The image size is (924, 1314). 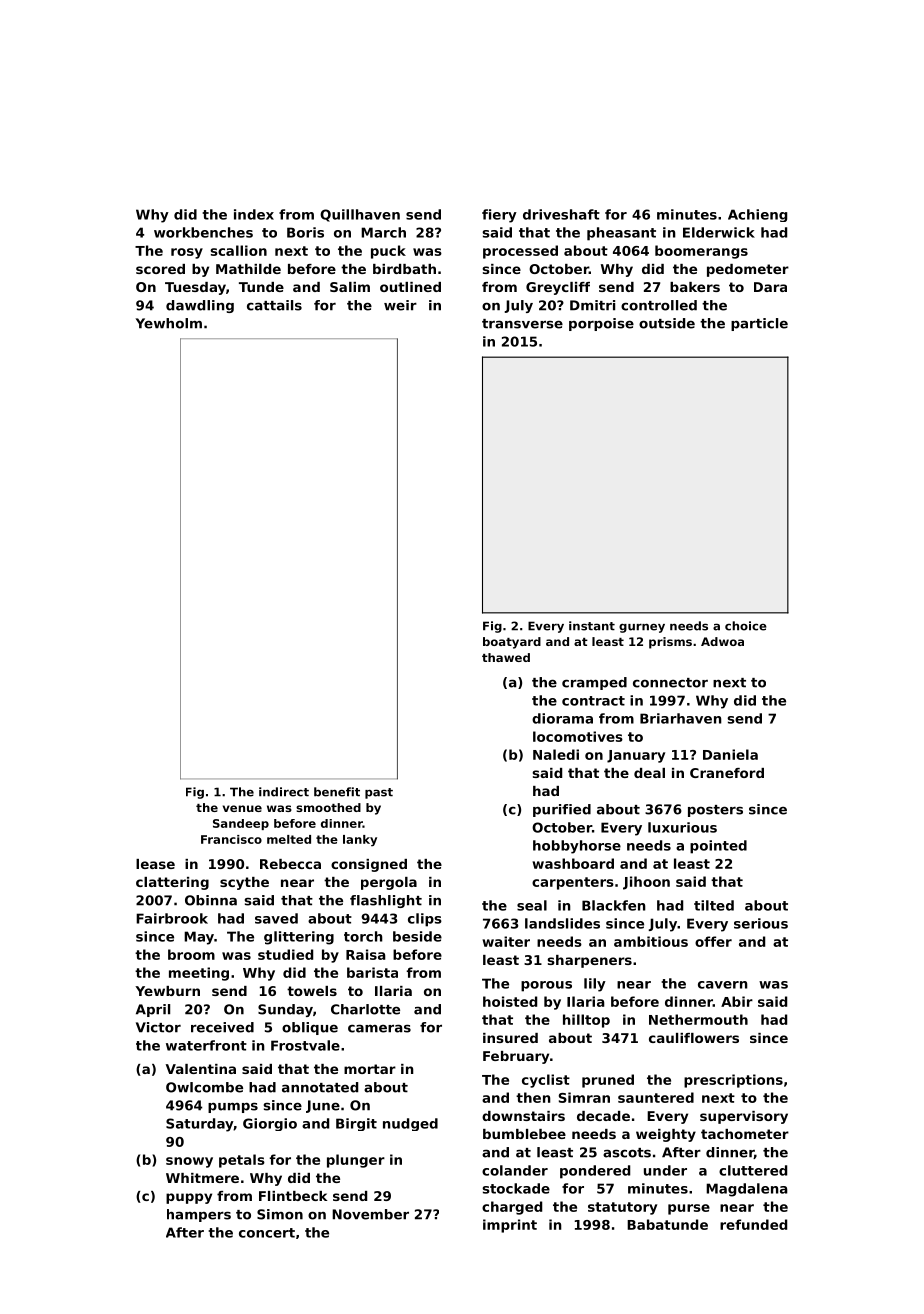 What do you see at coordinates (305, 232) in the document?
I see `Boris` at bounding box center [305, 232].
